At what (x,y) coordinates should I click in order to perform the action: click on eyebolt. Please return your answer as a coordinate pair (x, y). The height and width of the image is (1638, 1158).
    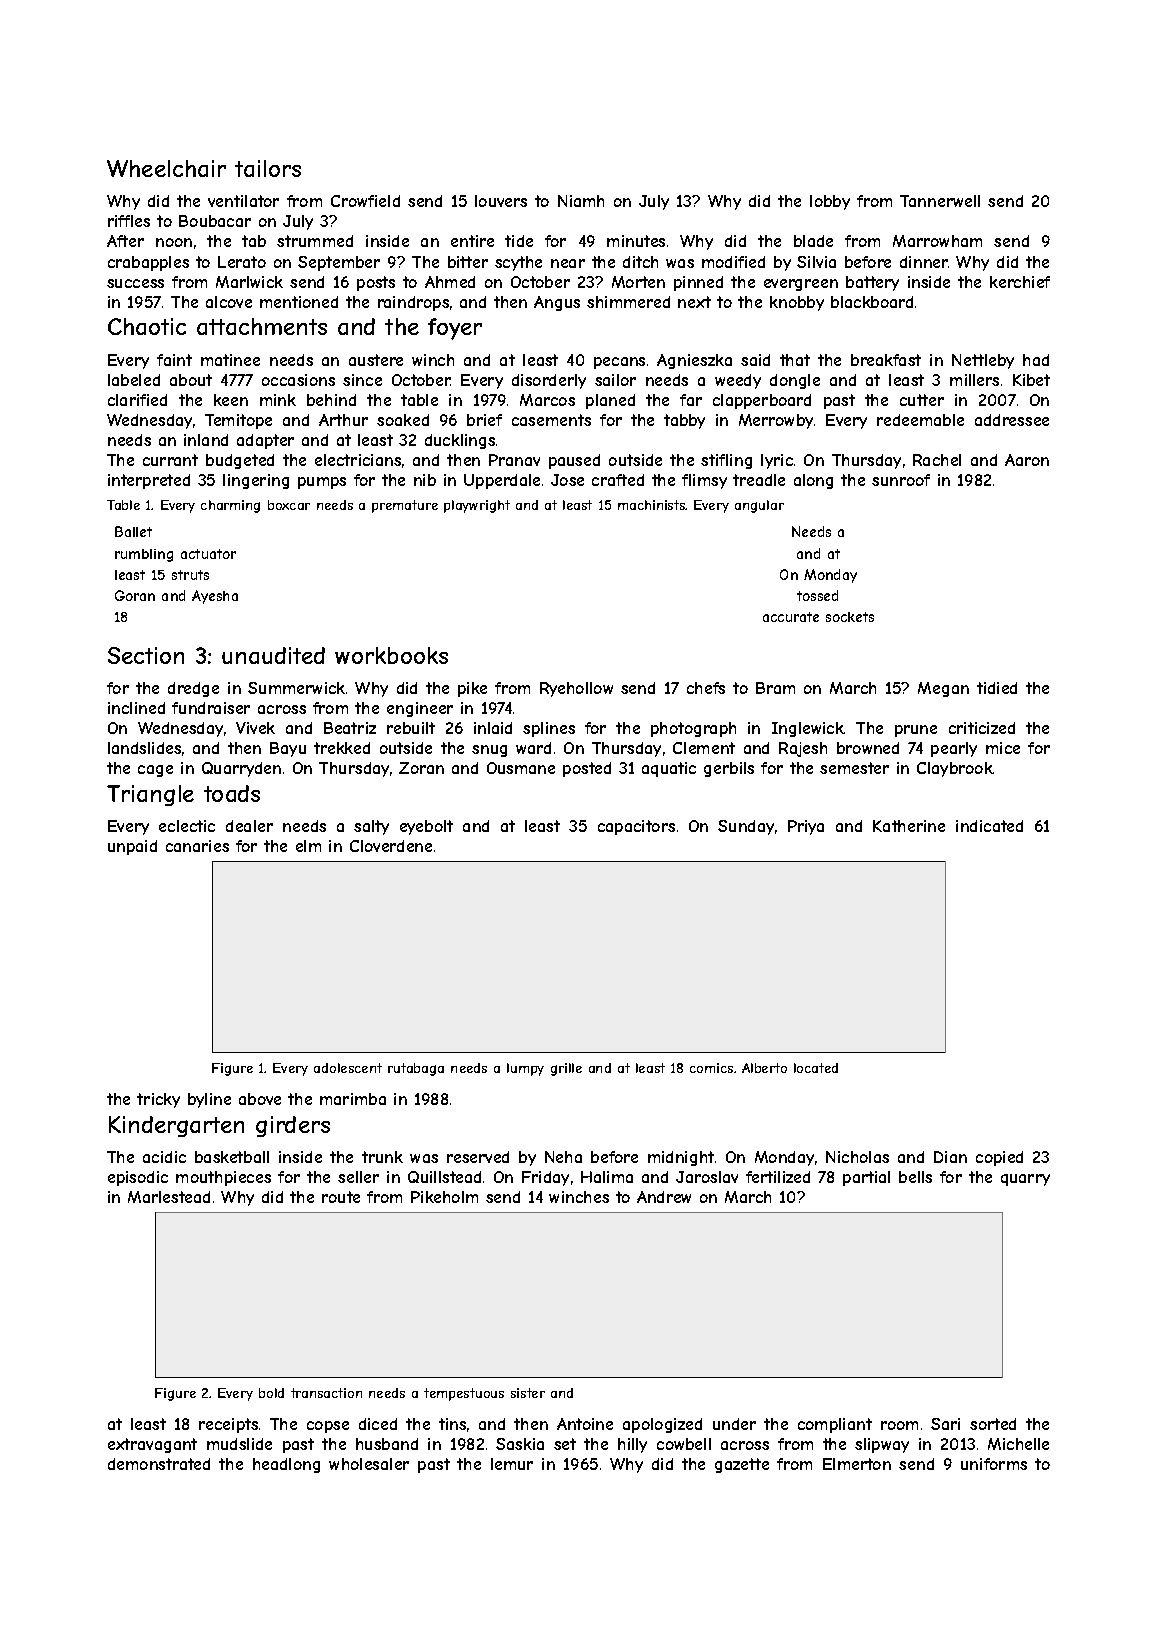
    Looking at the image, I should click on (426, 827).
